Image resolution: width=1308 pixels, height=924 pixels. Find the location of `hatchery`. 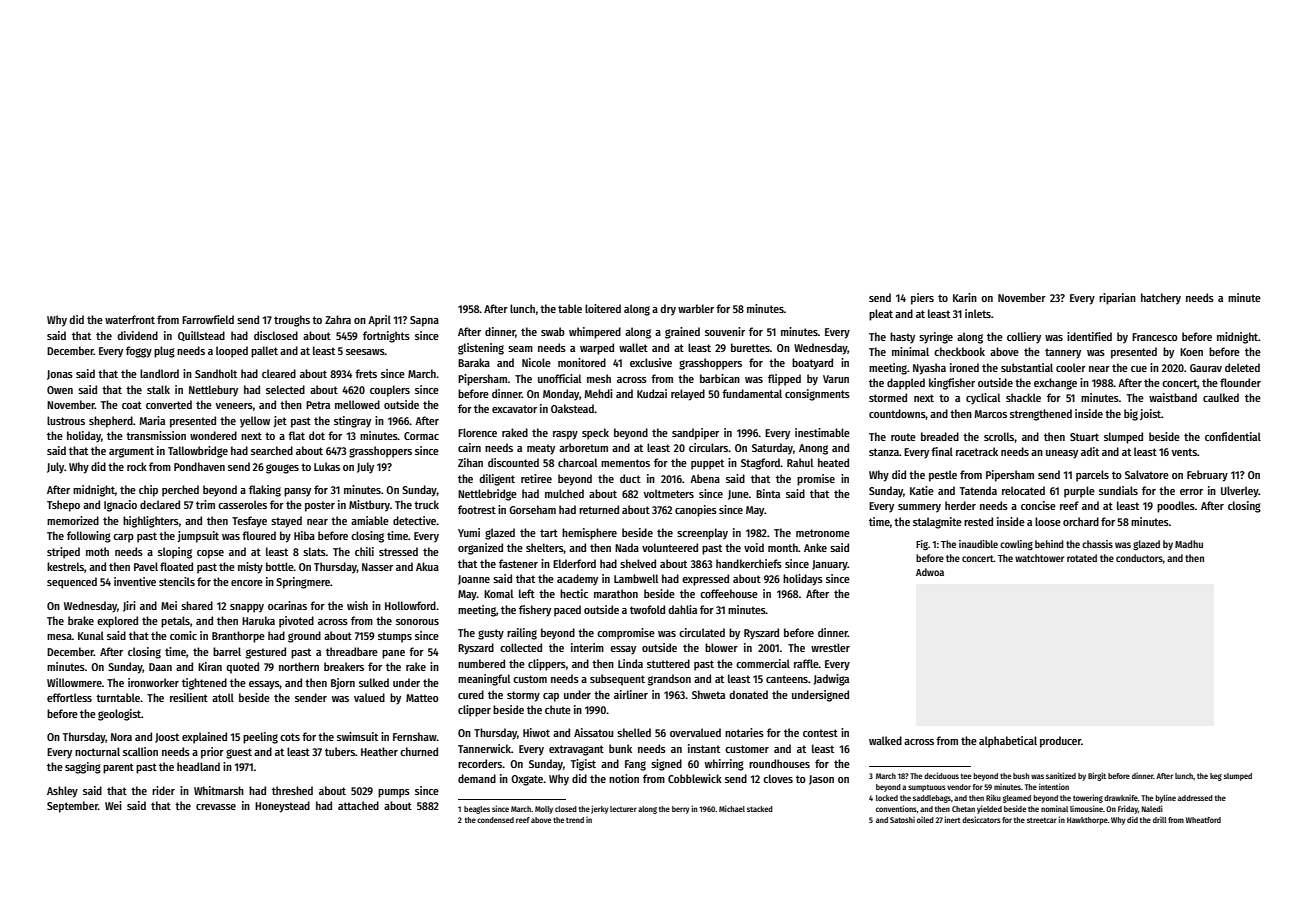

hatchery is located at coordinates (1161, 299).
